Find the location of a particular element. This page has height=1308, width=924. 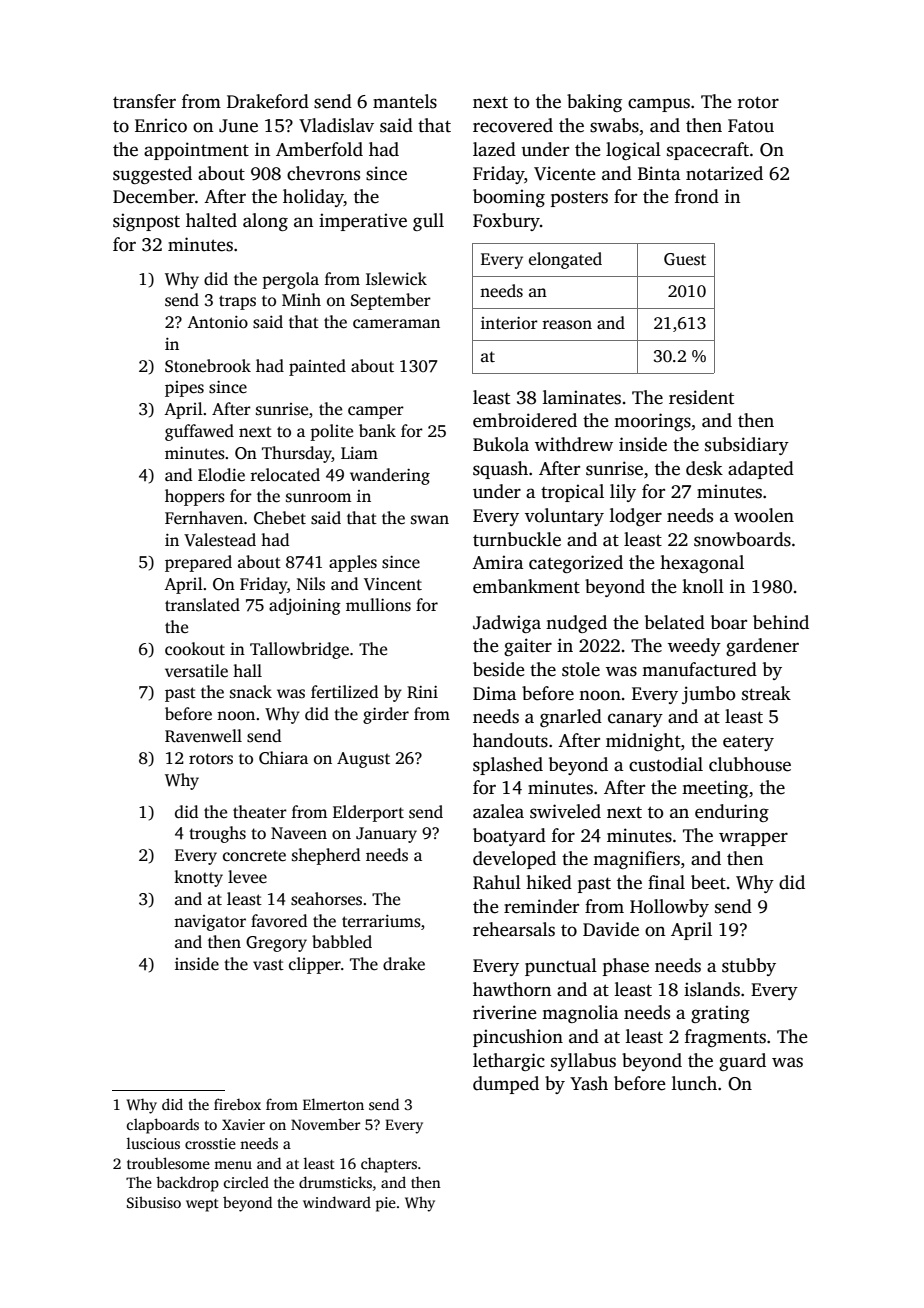

Guest is located at coordinates (685, 259).
